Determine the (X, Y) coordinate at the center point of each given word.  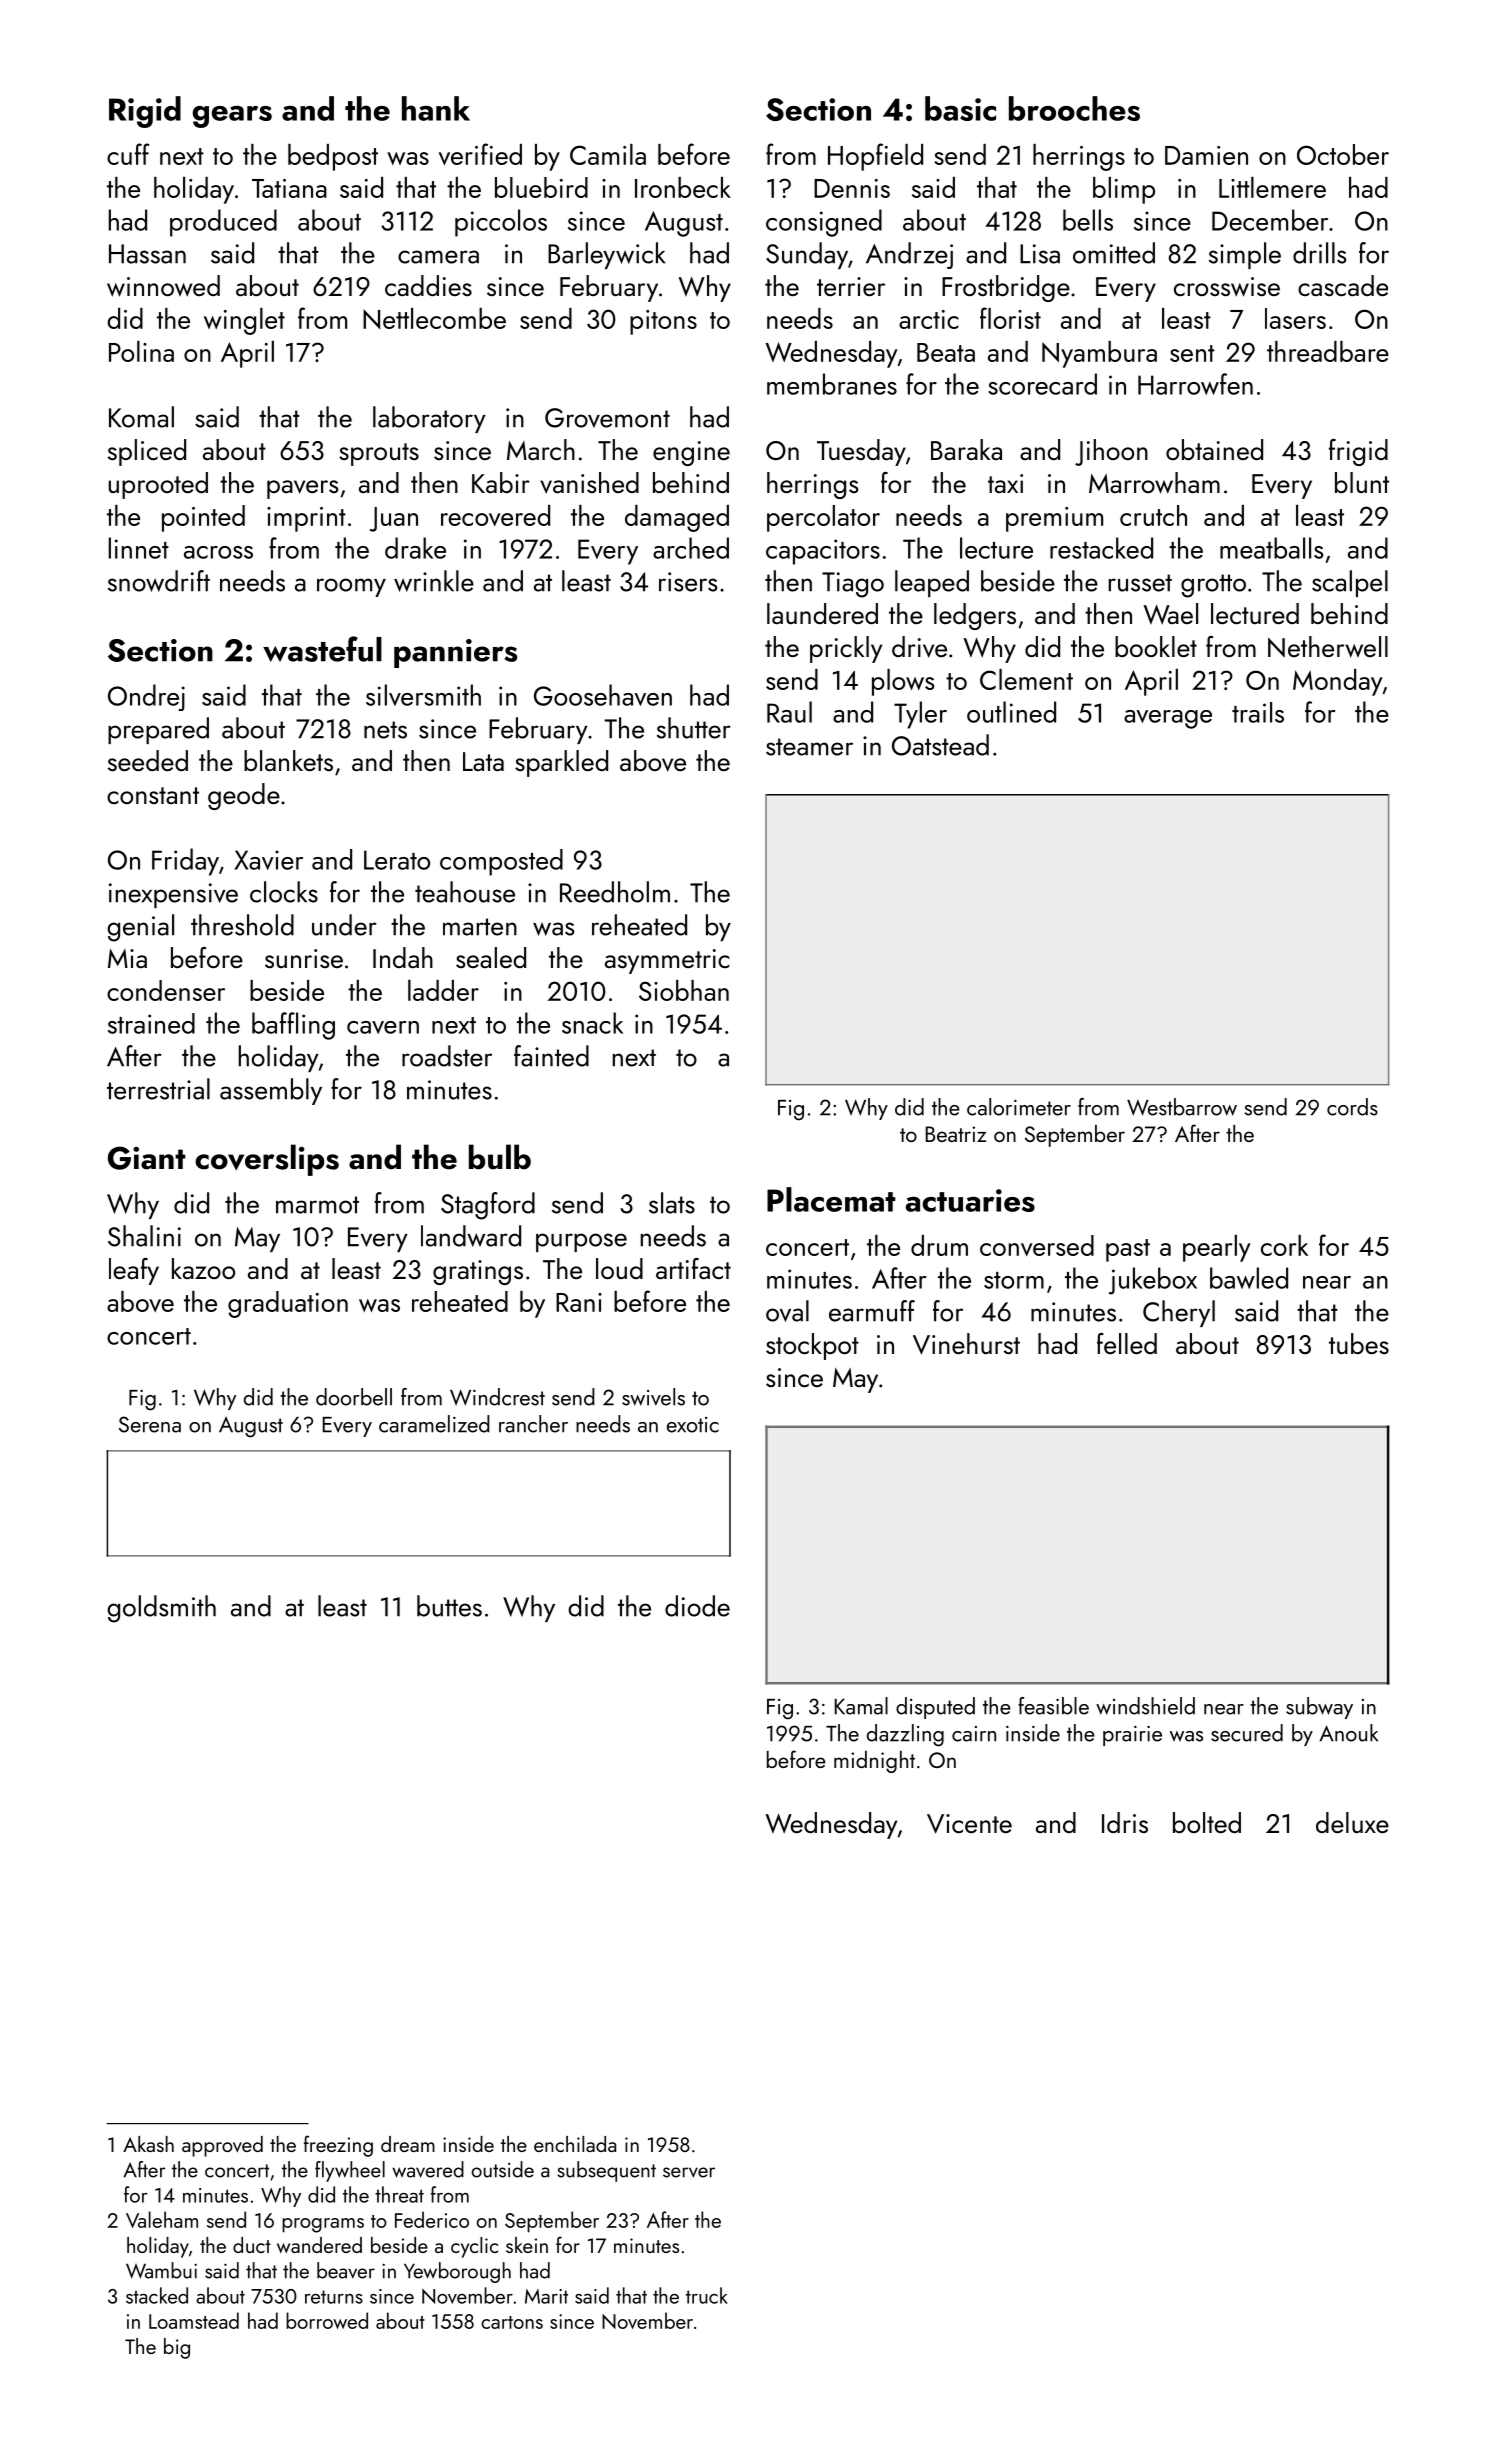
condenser (166, 990)
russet (1140, 583)
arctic (929, 319)
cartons (512, 2322)
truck (707, 2295)
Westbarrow (1182, 1107)
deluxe (1352, 1822)
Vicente (969, 1824)
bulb (500, 1157)
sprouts (379, 454)
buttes (449, 1606)
